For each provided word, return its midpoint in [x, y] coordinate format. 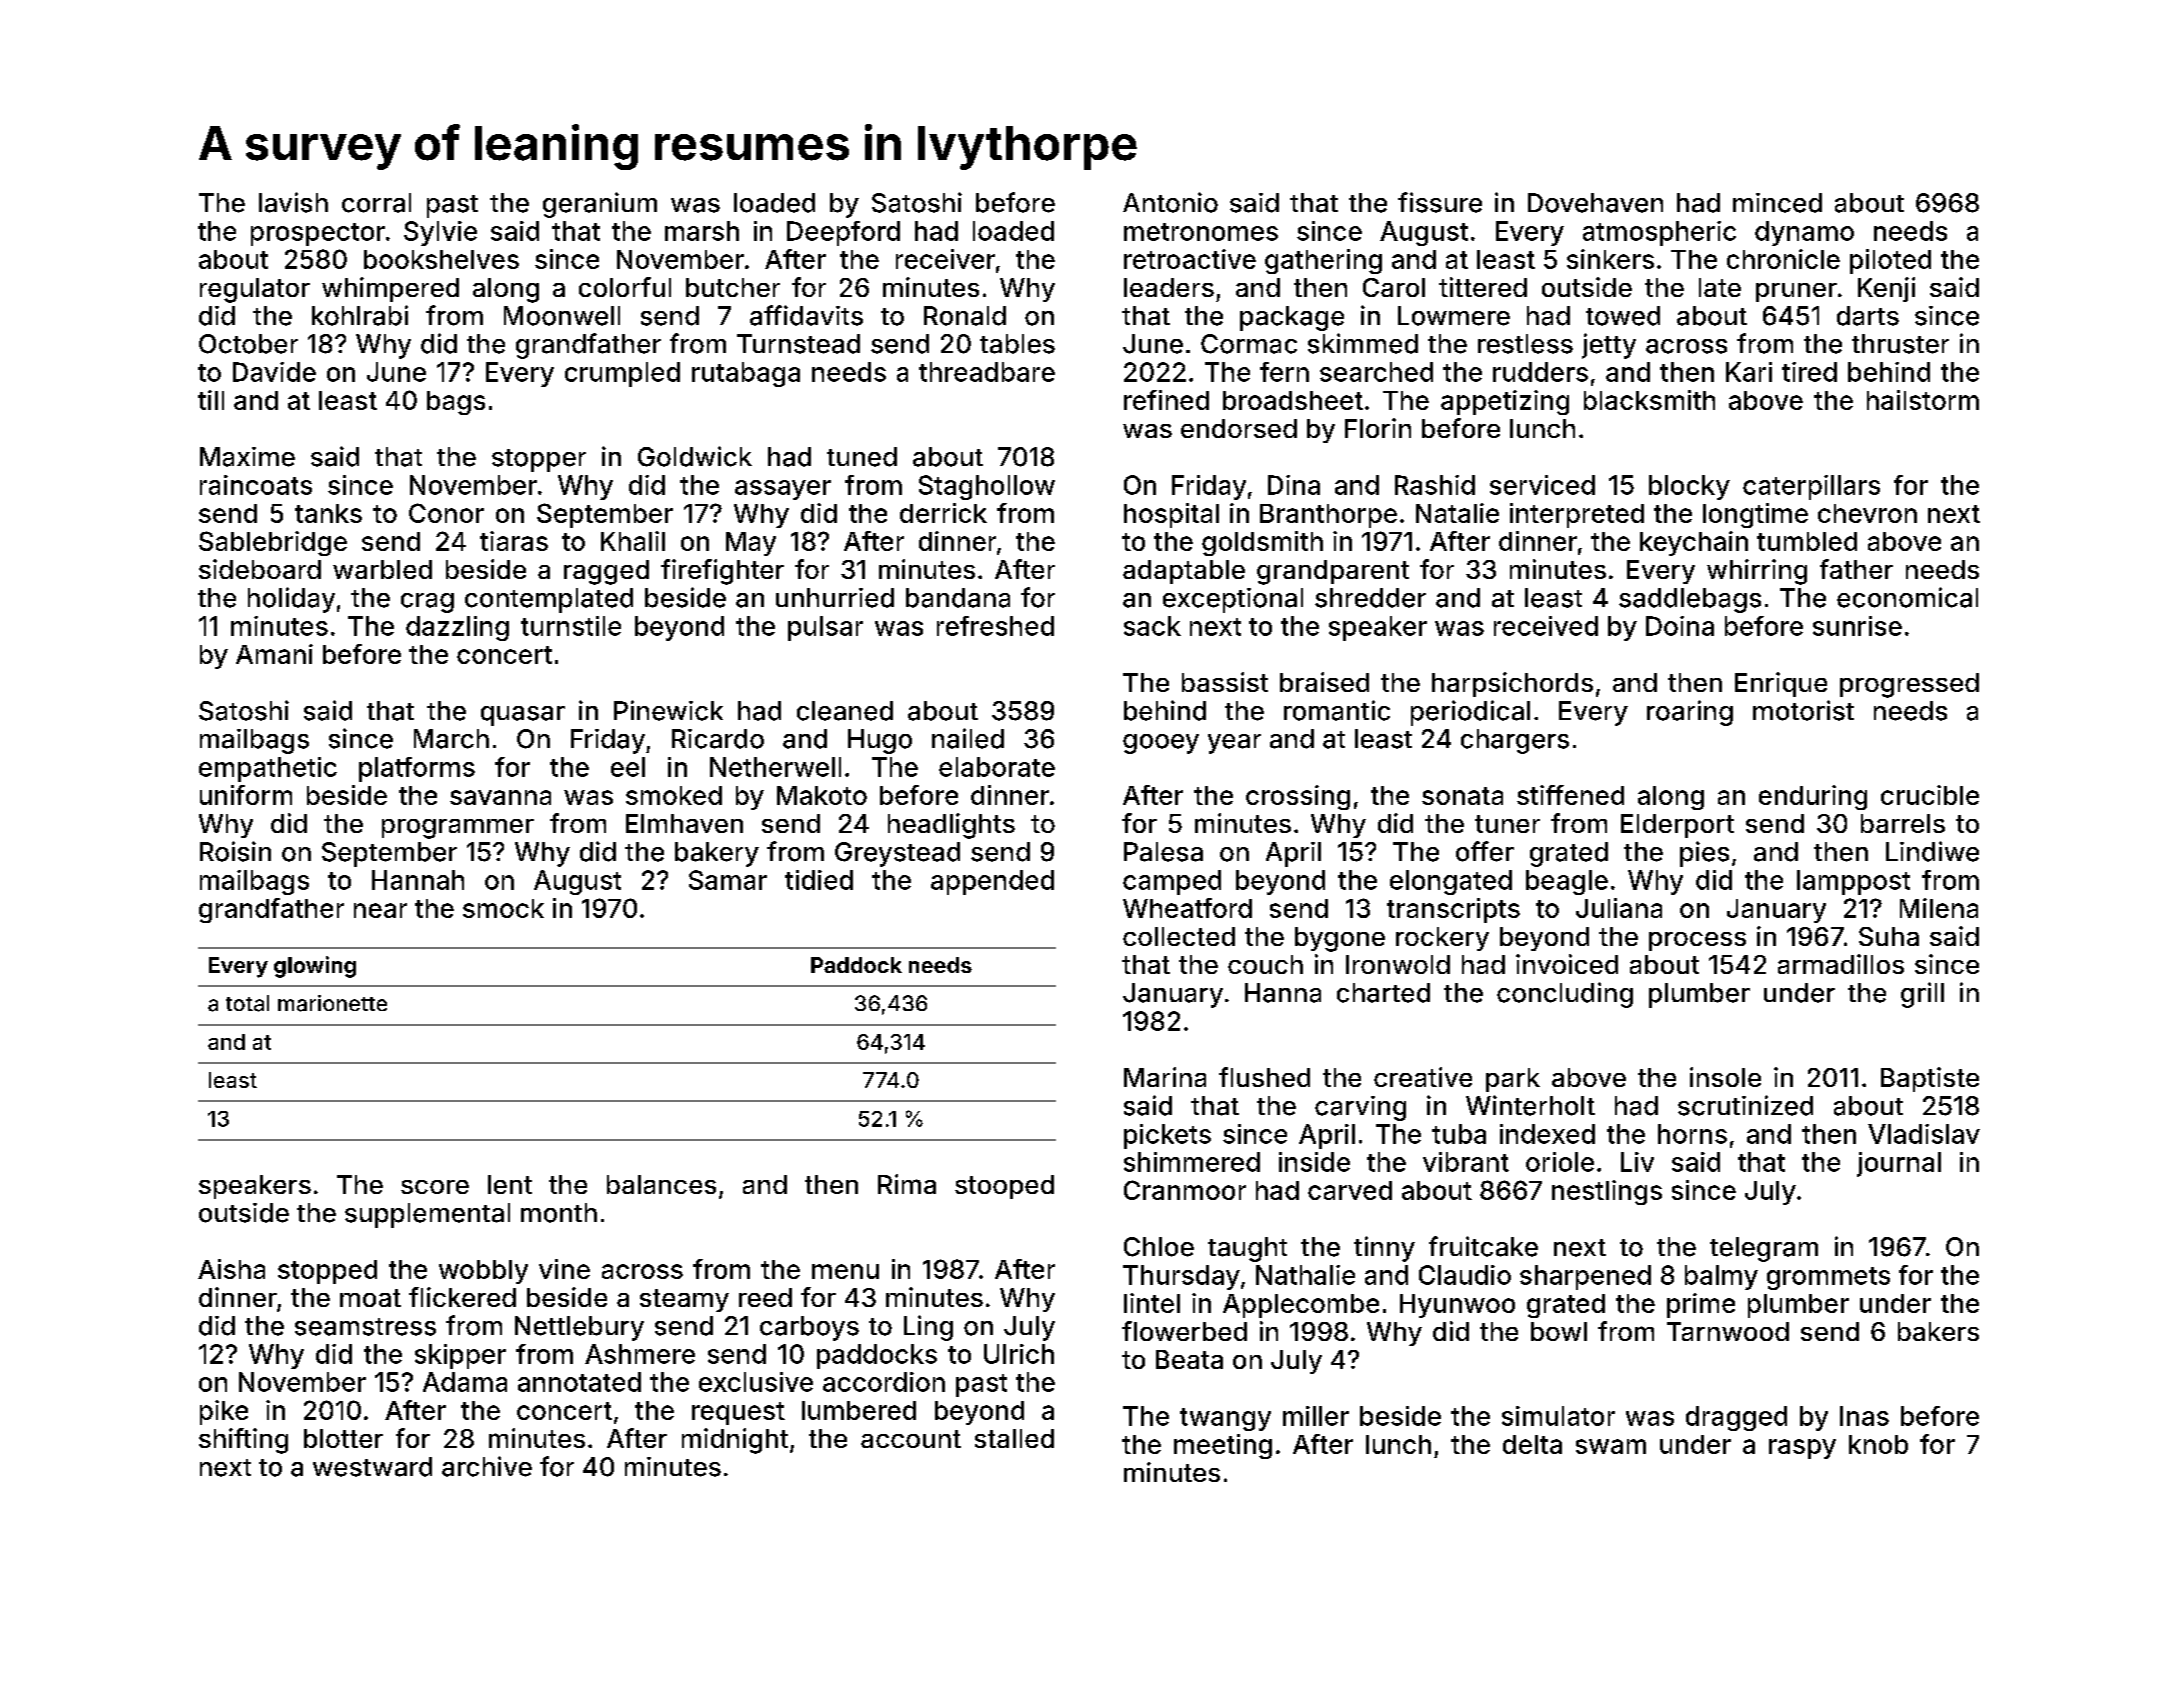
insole [1725, 1077]
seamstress [365, 1327]
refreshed [995, 626]
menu [845, 1271]
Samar [728, 880]
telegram [1764, 1249]
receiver [945, 259]
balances [661, 1184]
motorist [1803, 710]
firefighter [722, 572]
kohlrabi [360, 315]
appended [992, 882]
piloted [1890, 261]
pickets [1167, 1136]
